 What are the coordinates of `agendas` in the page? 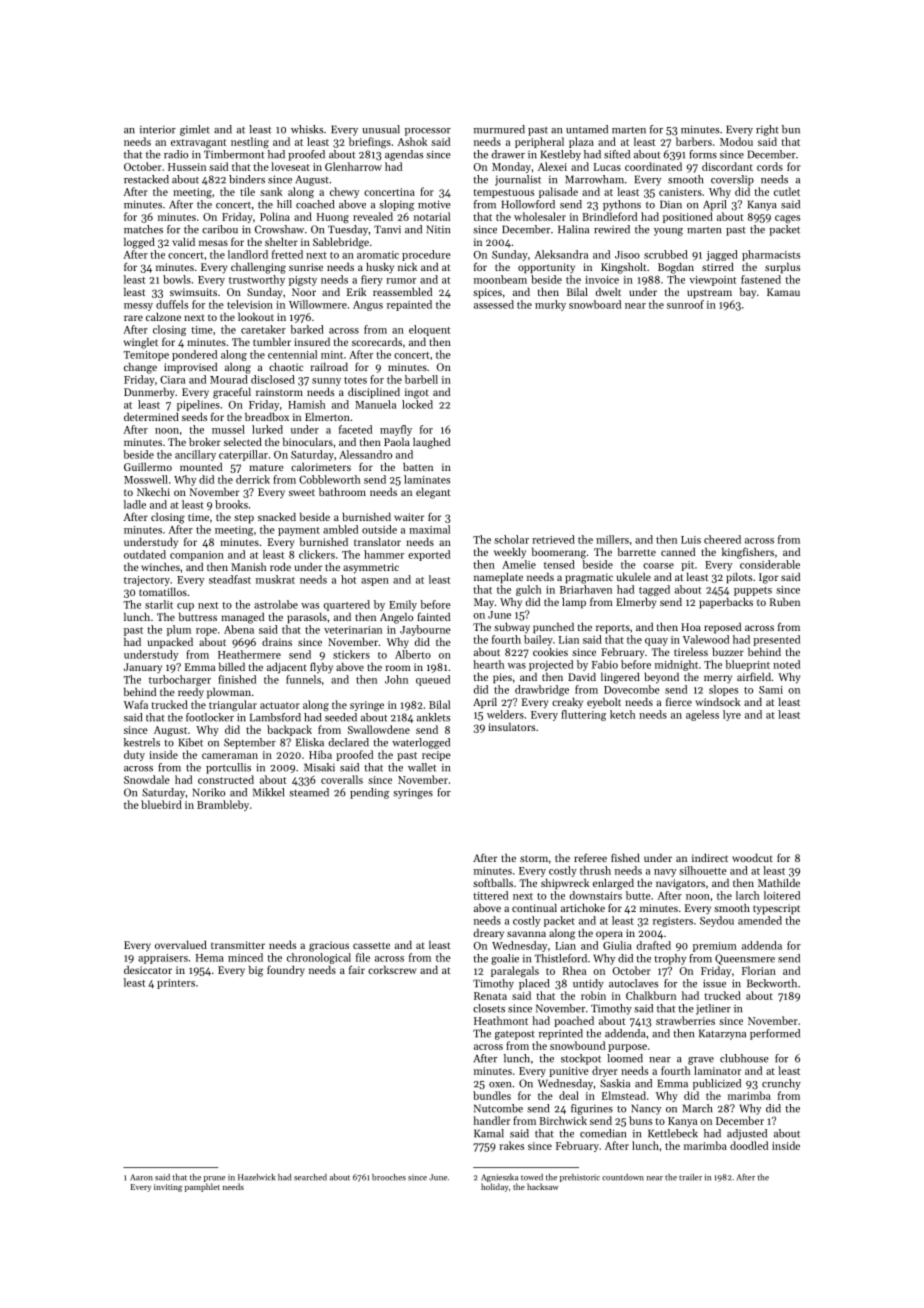 It's located at (404, 155).
